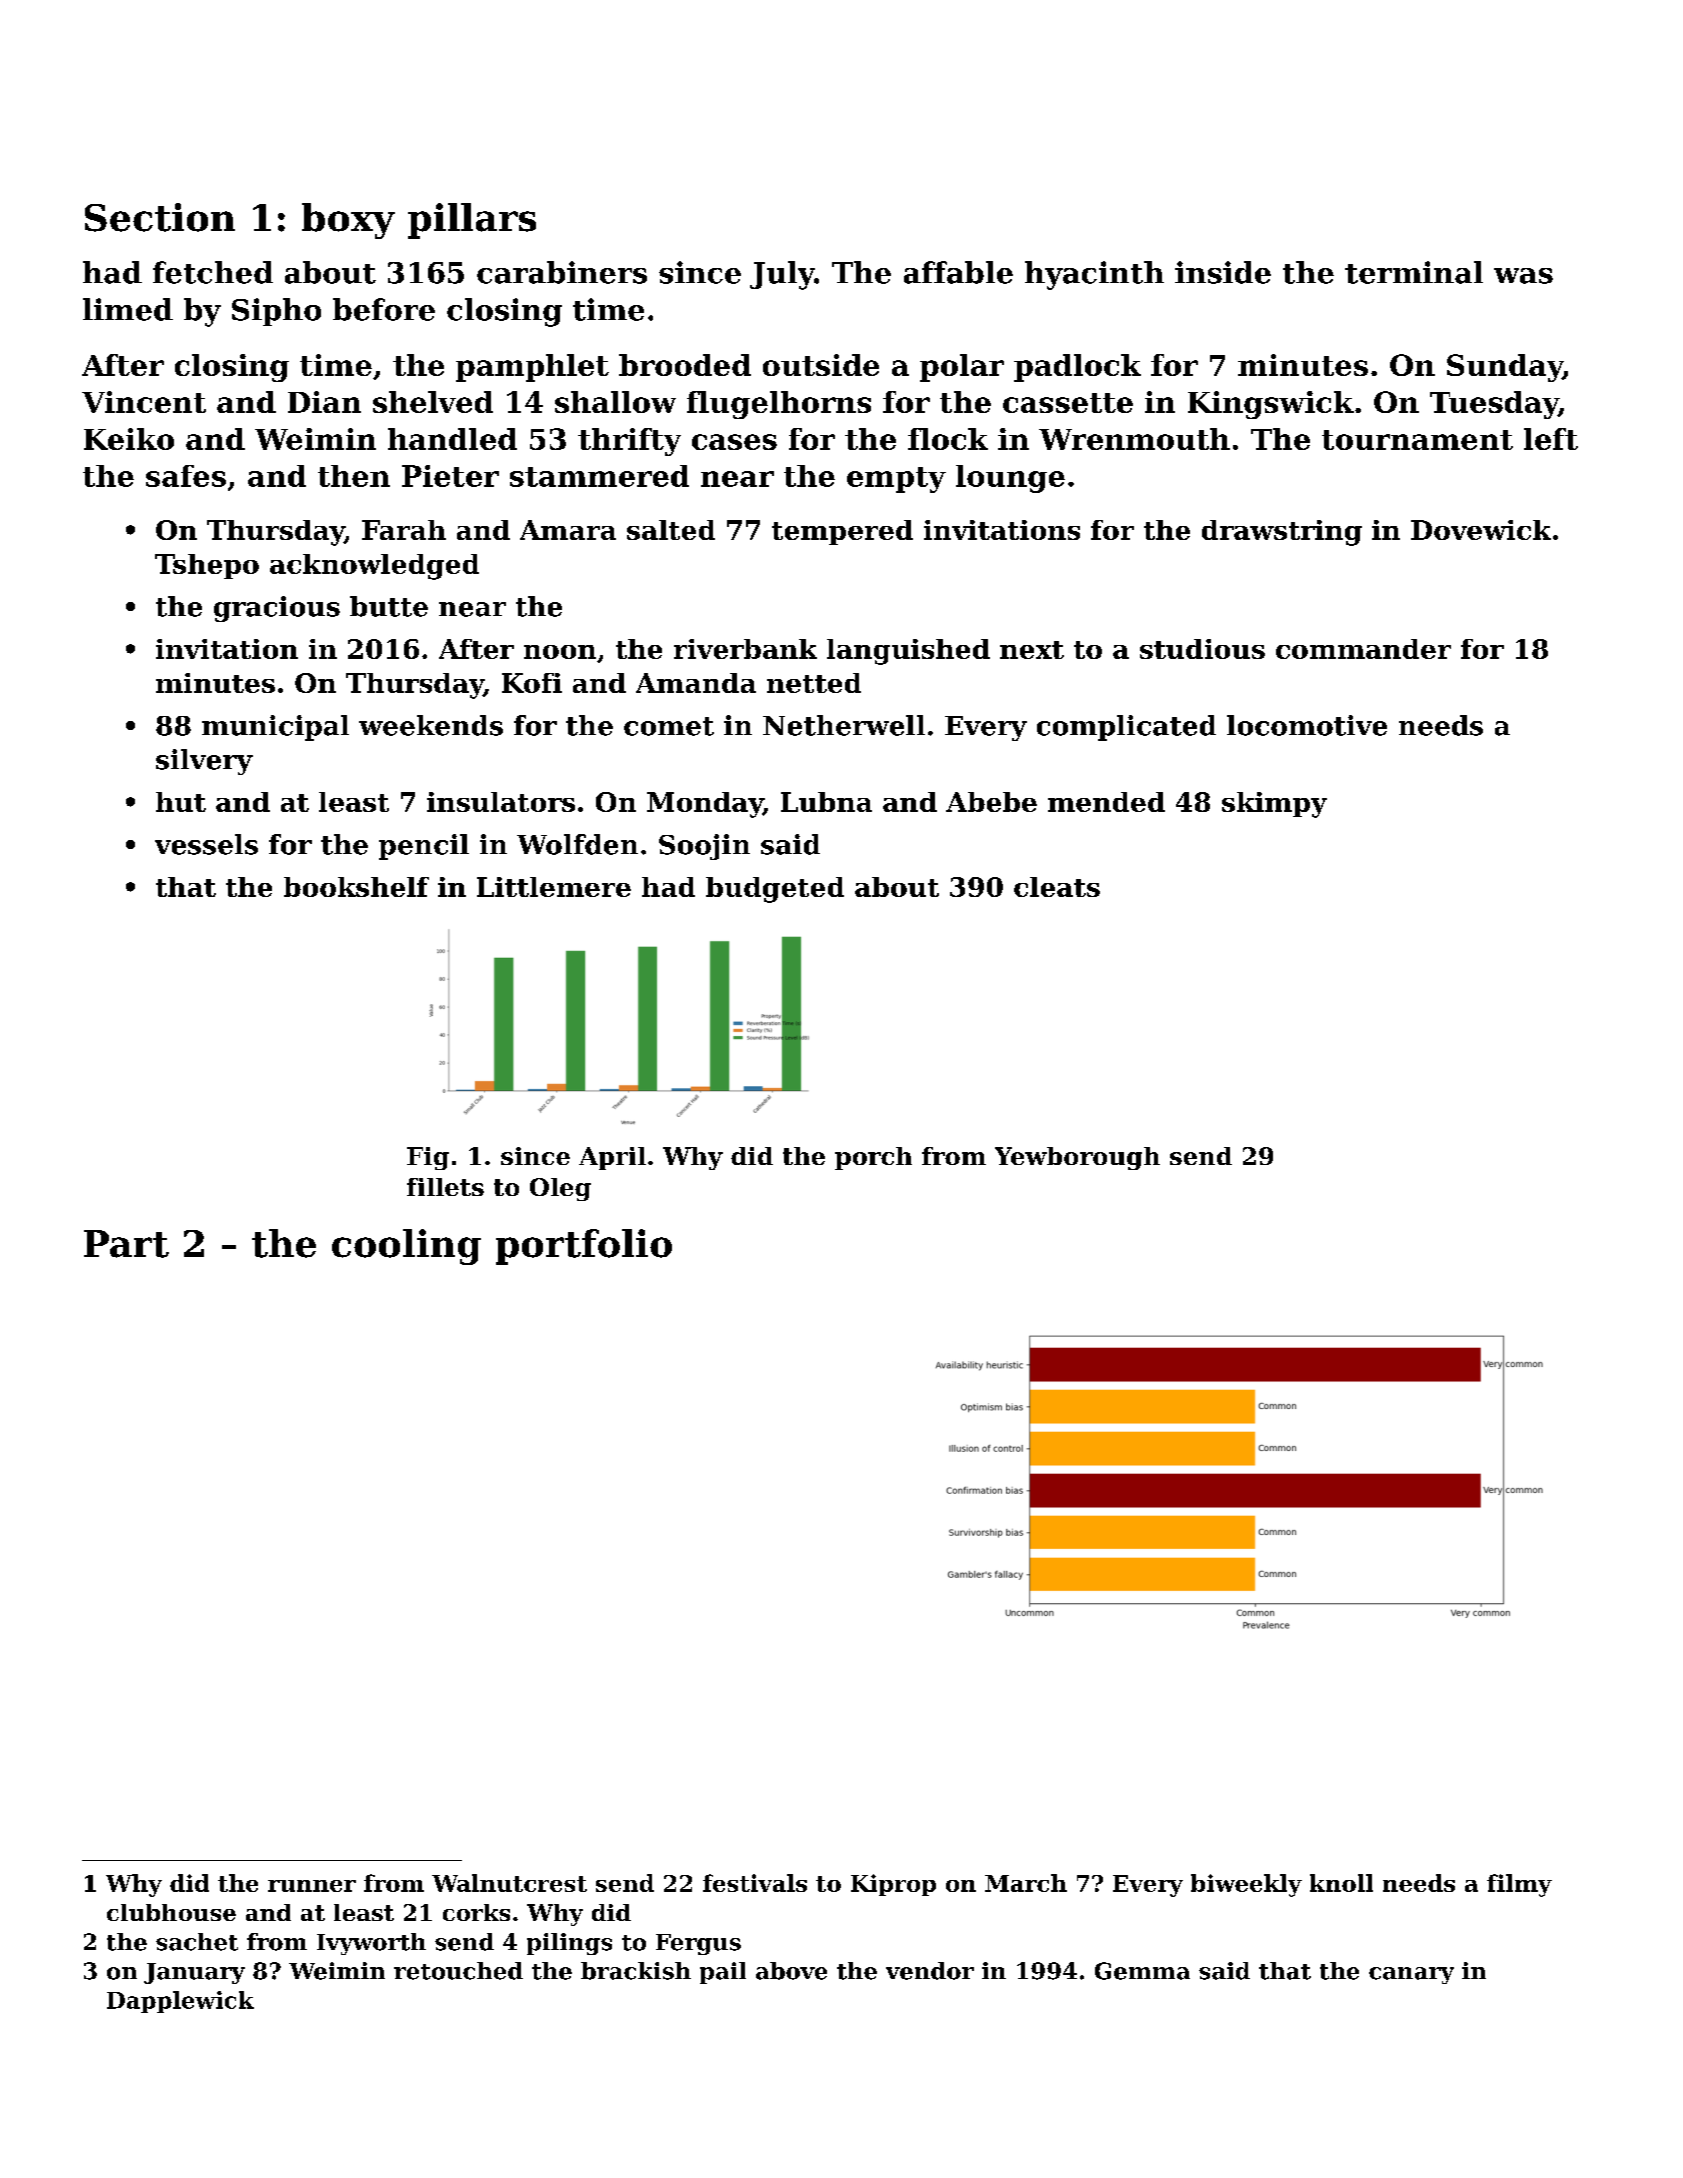  I want to click on Abebe, so click(991, 802).
